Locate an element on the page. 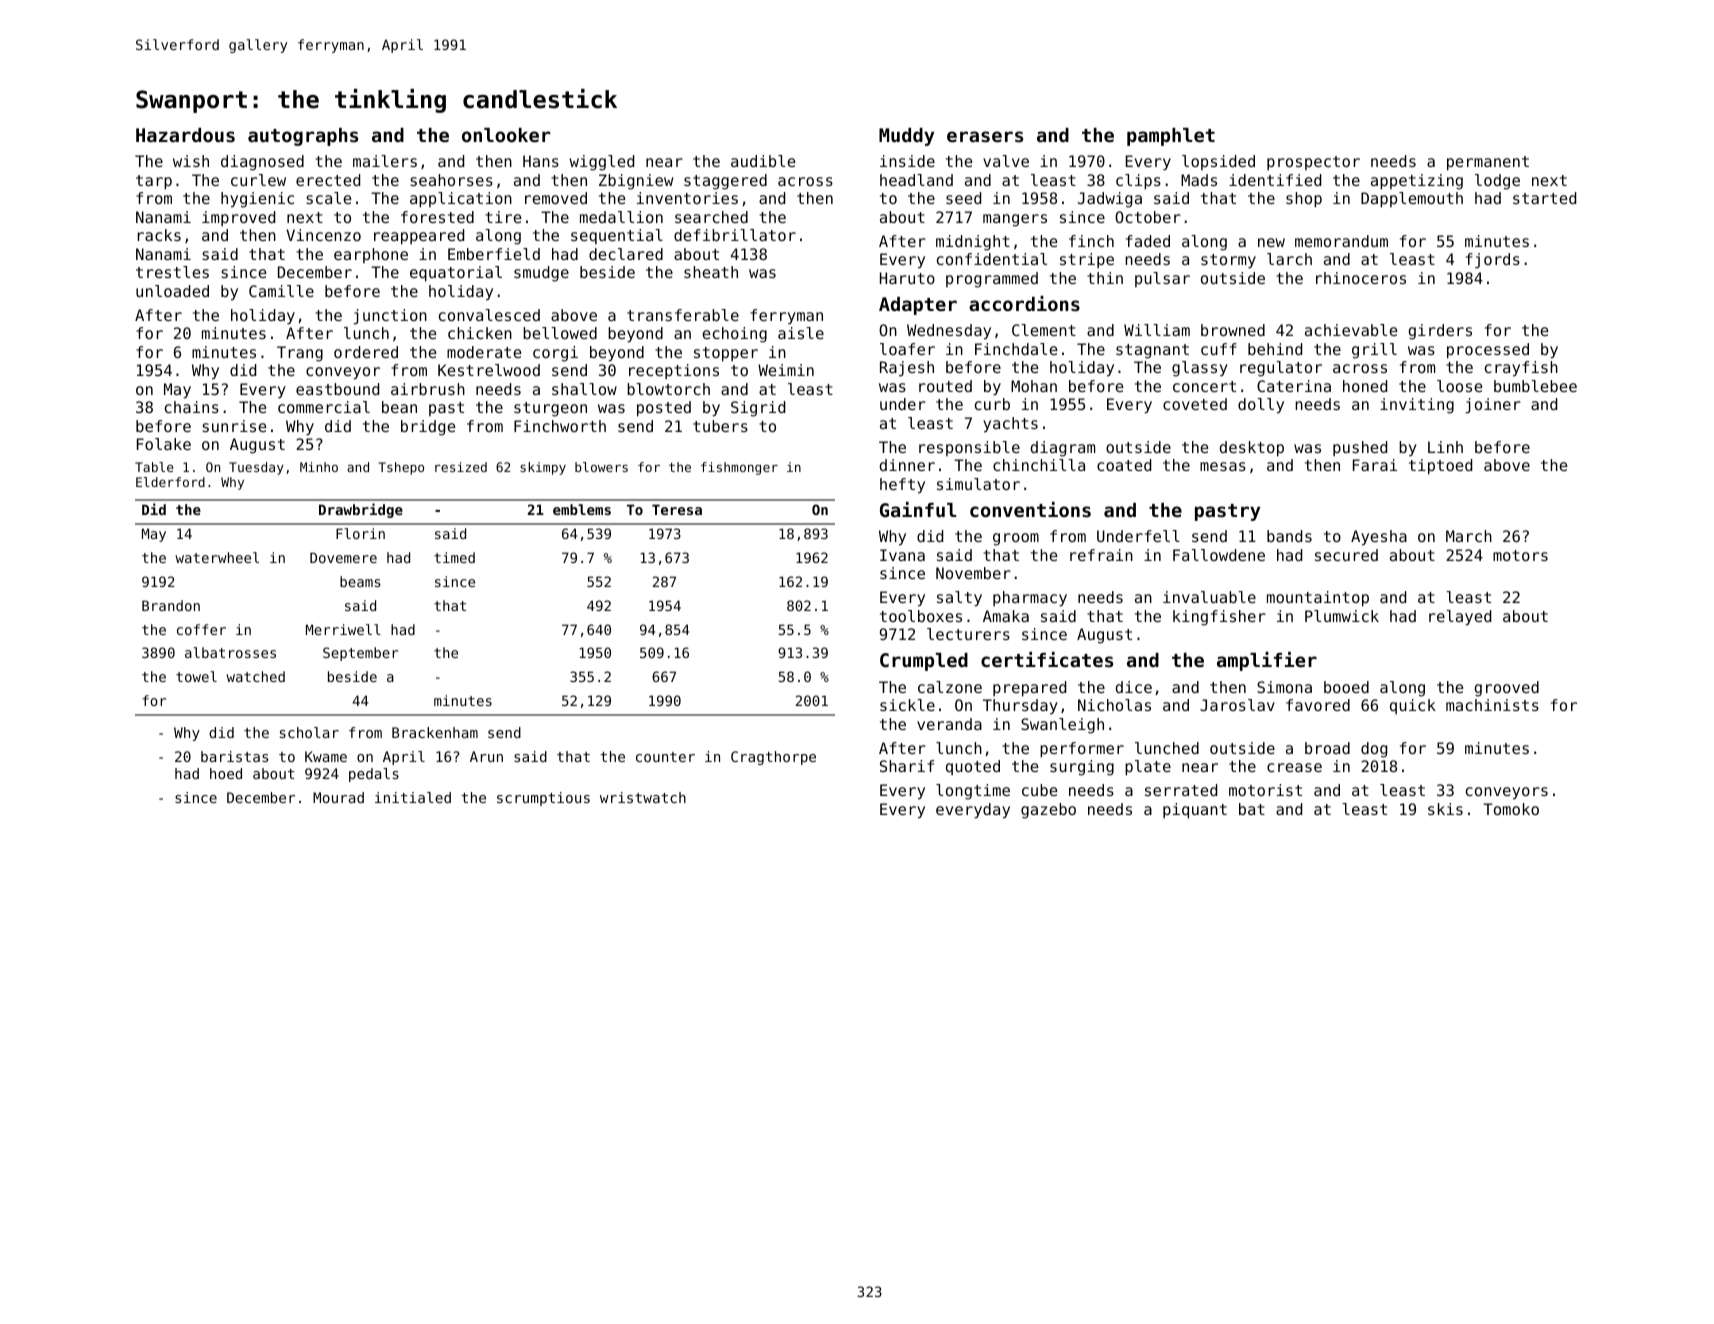  Trang is located at coordinates (300, 354).
